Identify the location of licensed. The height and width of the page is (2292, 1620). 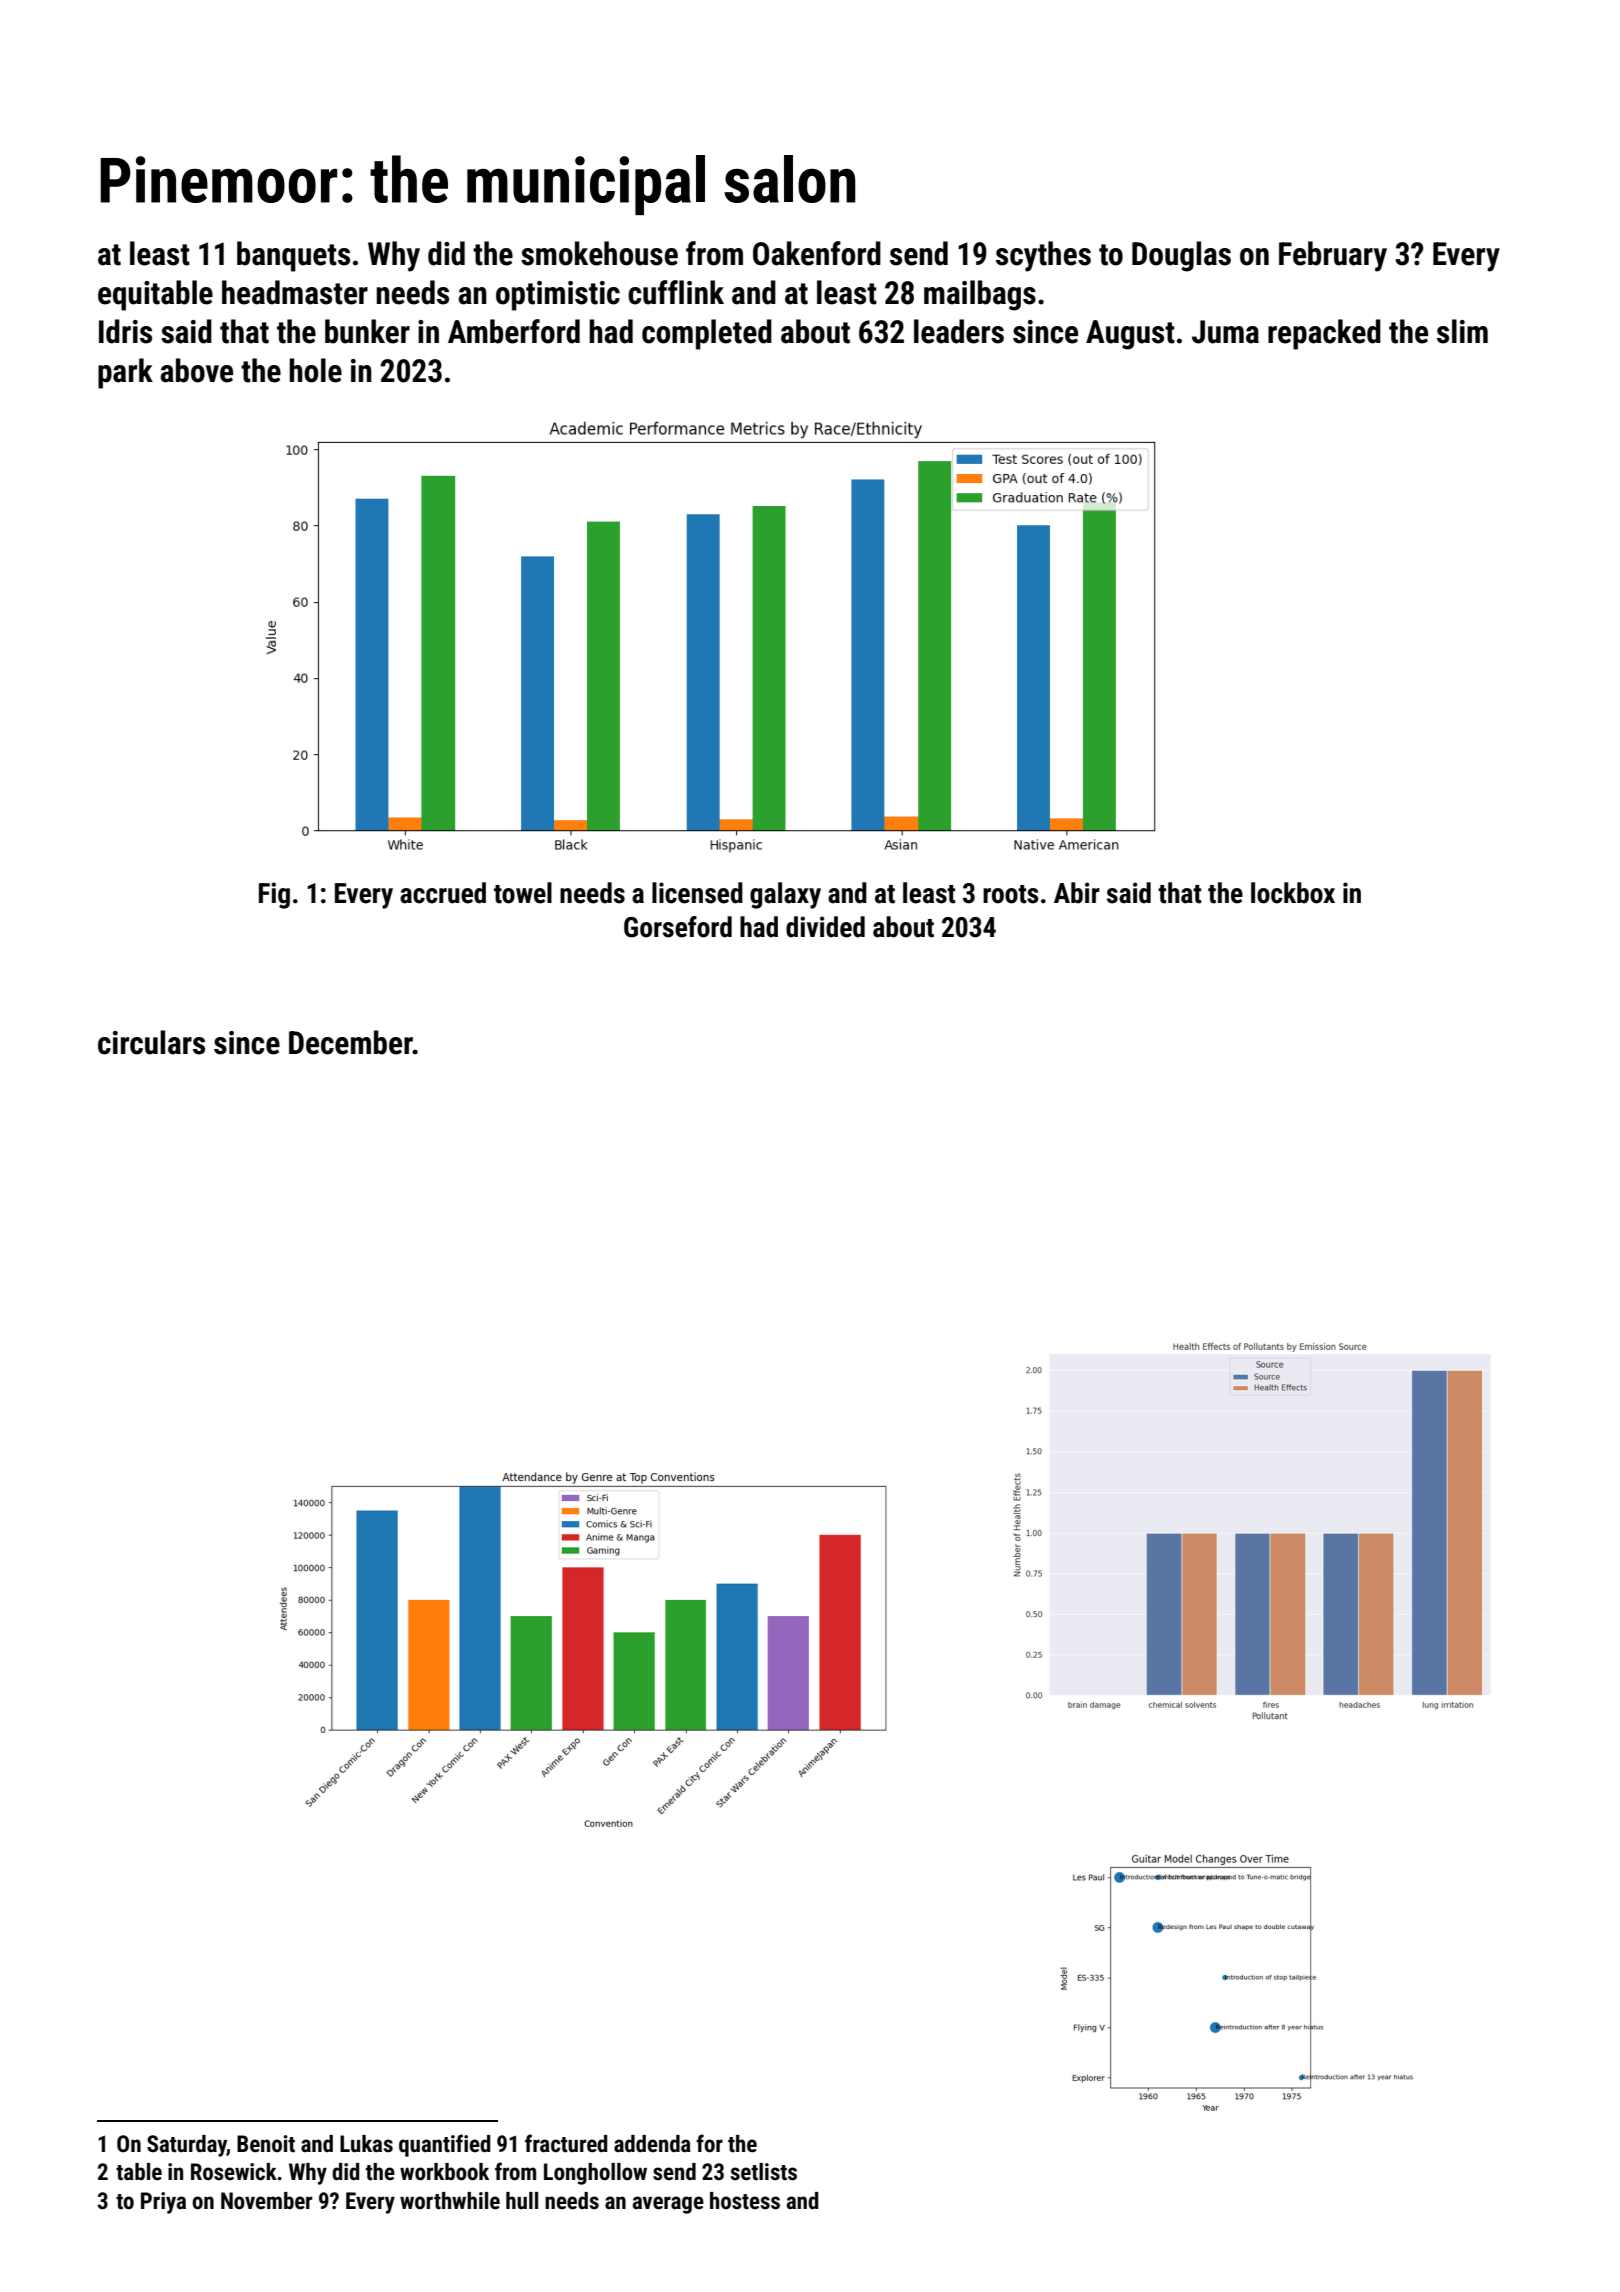
(697, 893).
